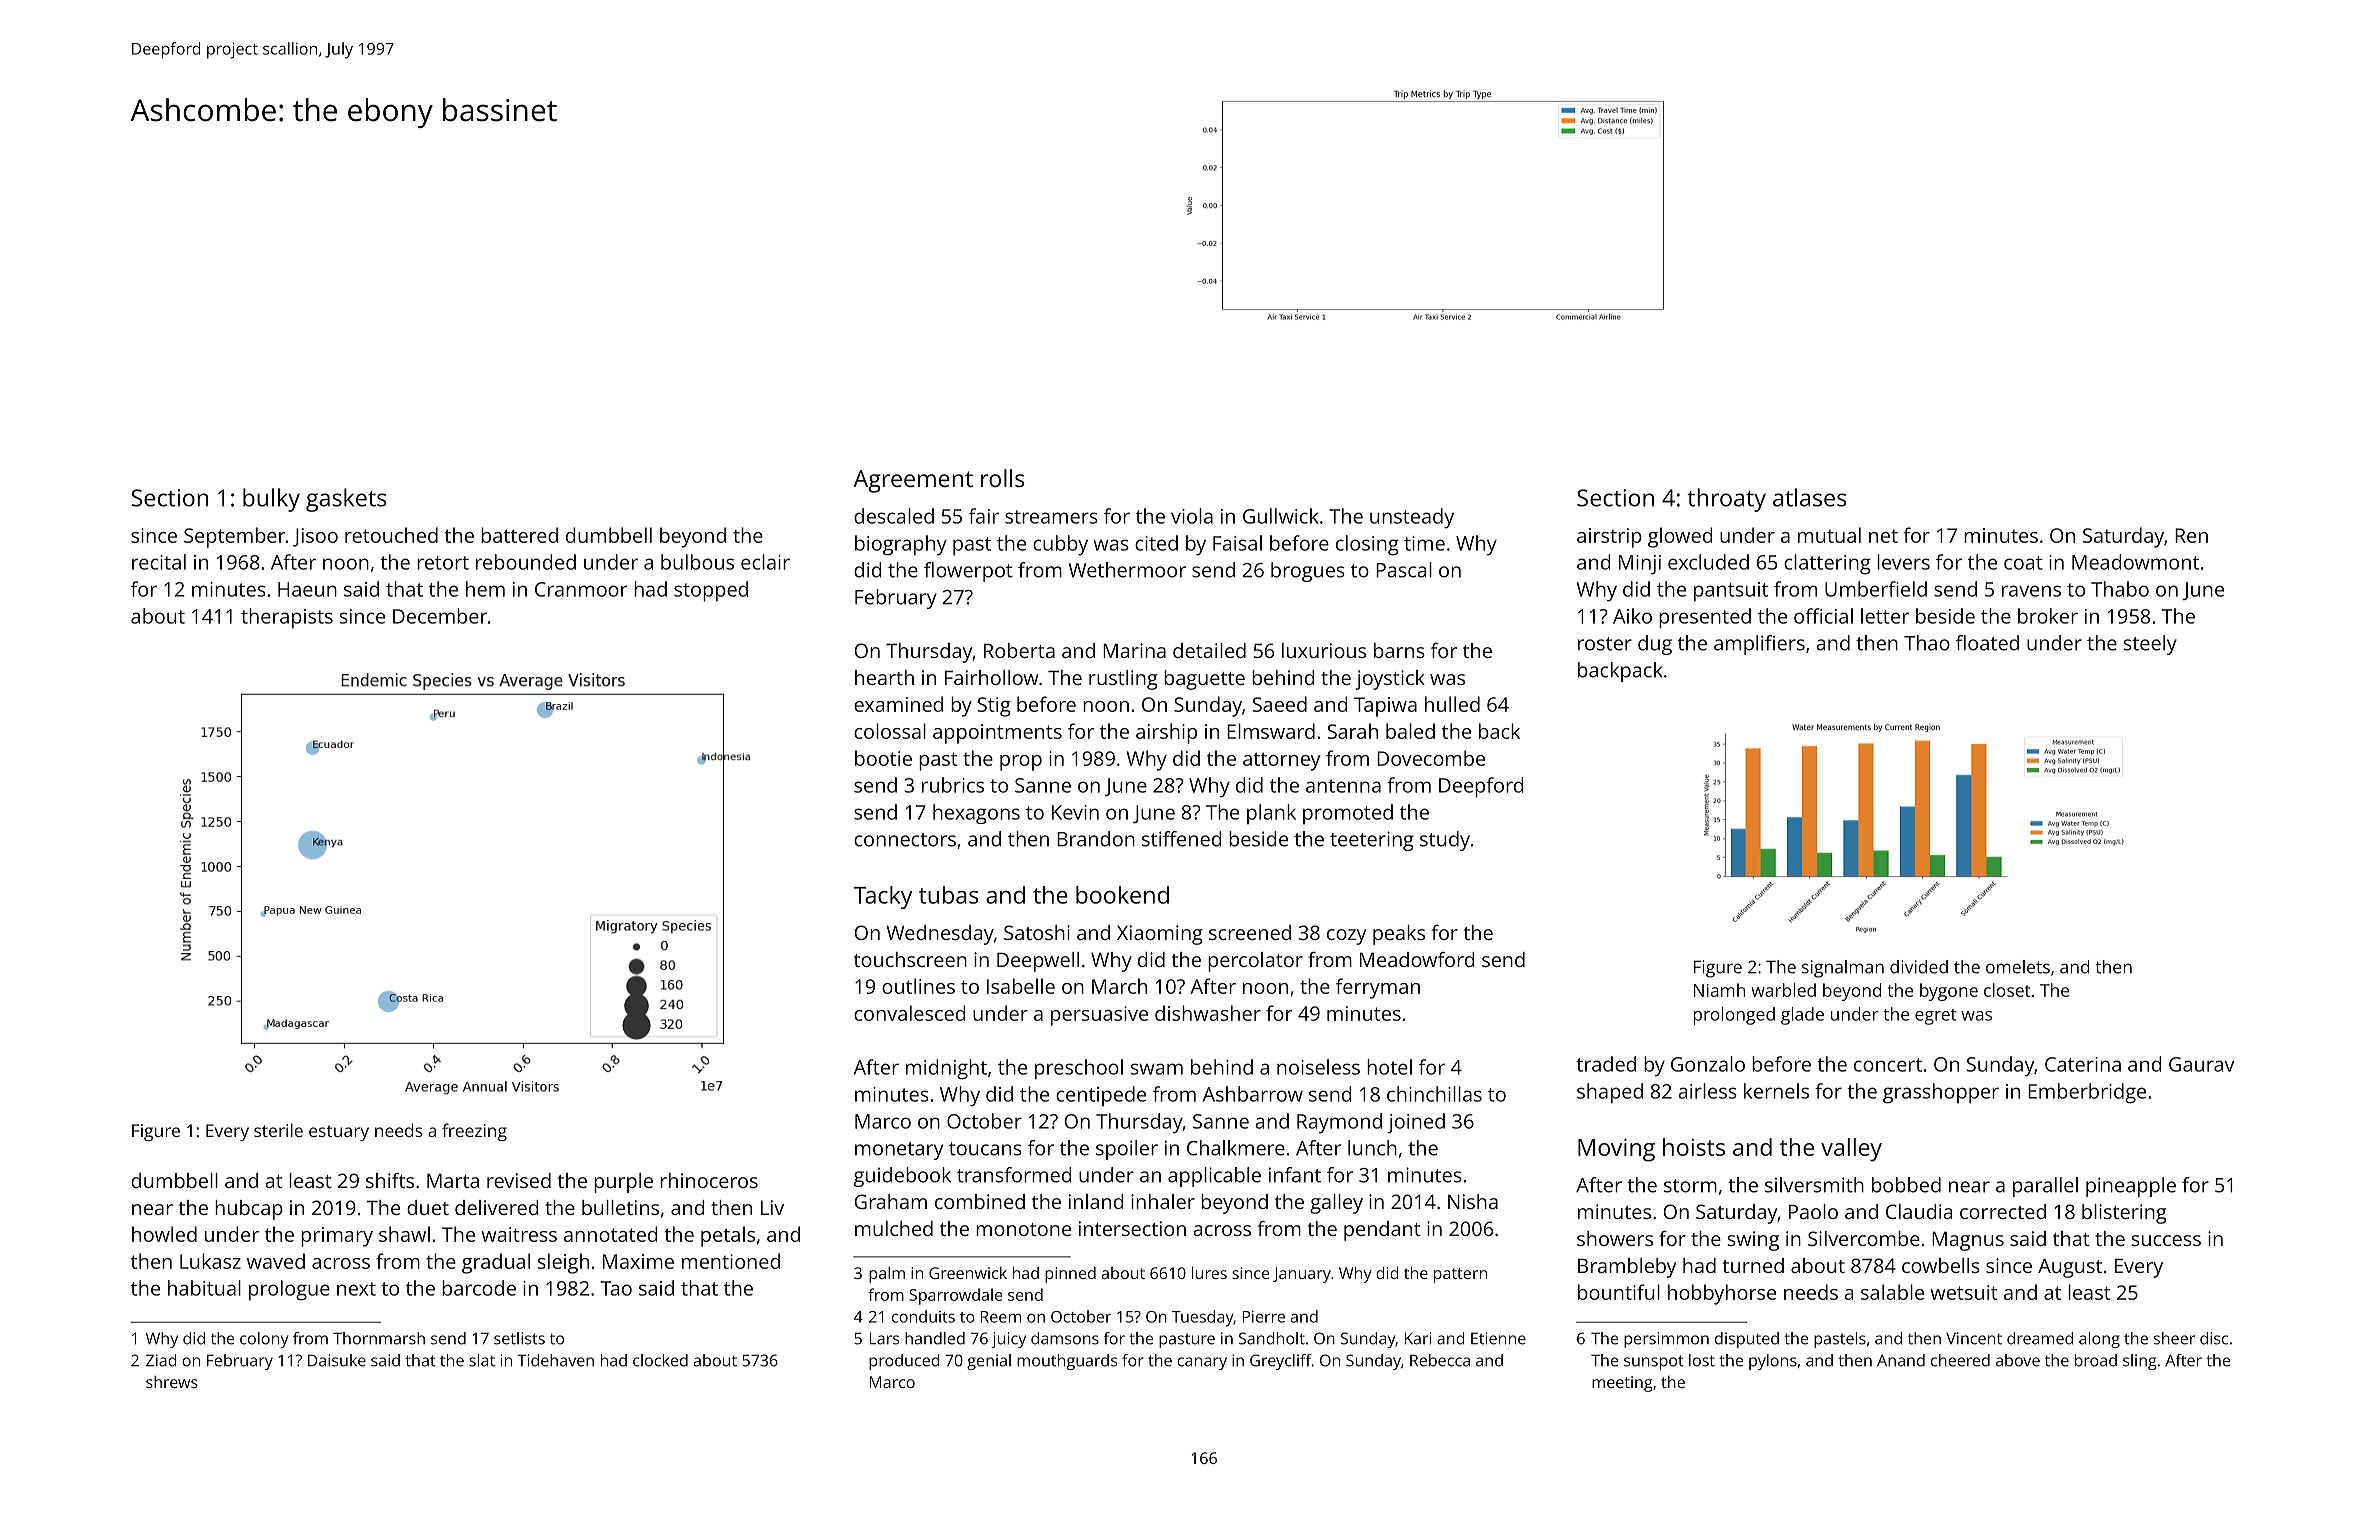 The height and width of the document is (1540, 2380). Describe the element at coordinates (287, 618) in the document. I see `therapists` at that location.
